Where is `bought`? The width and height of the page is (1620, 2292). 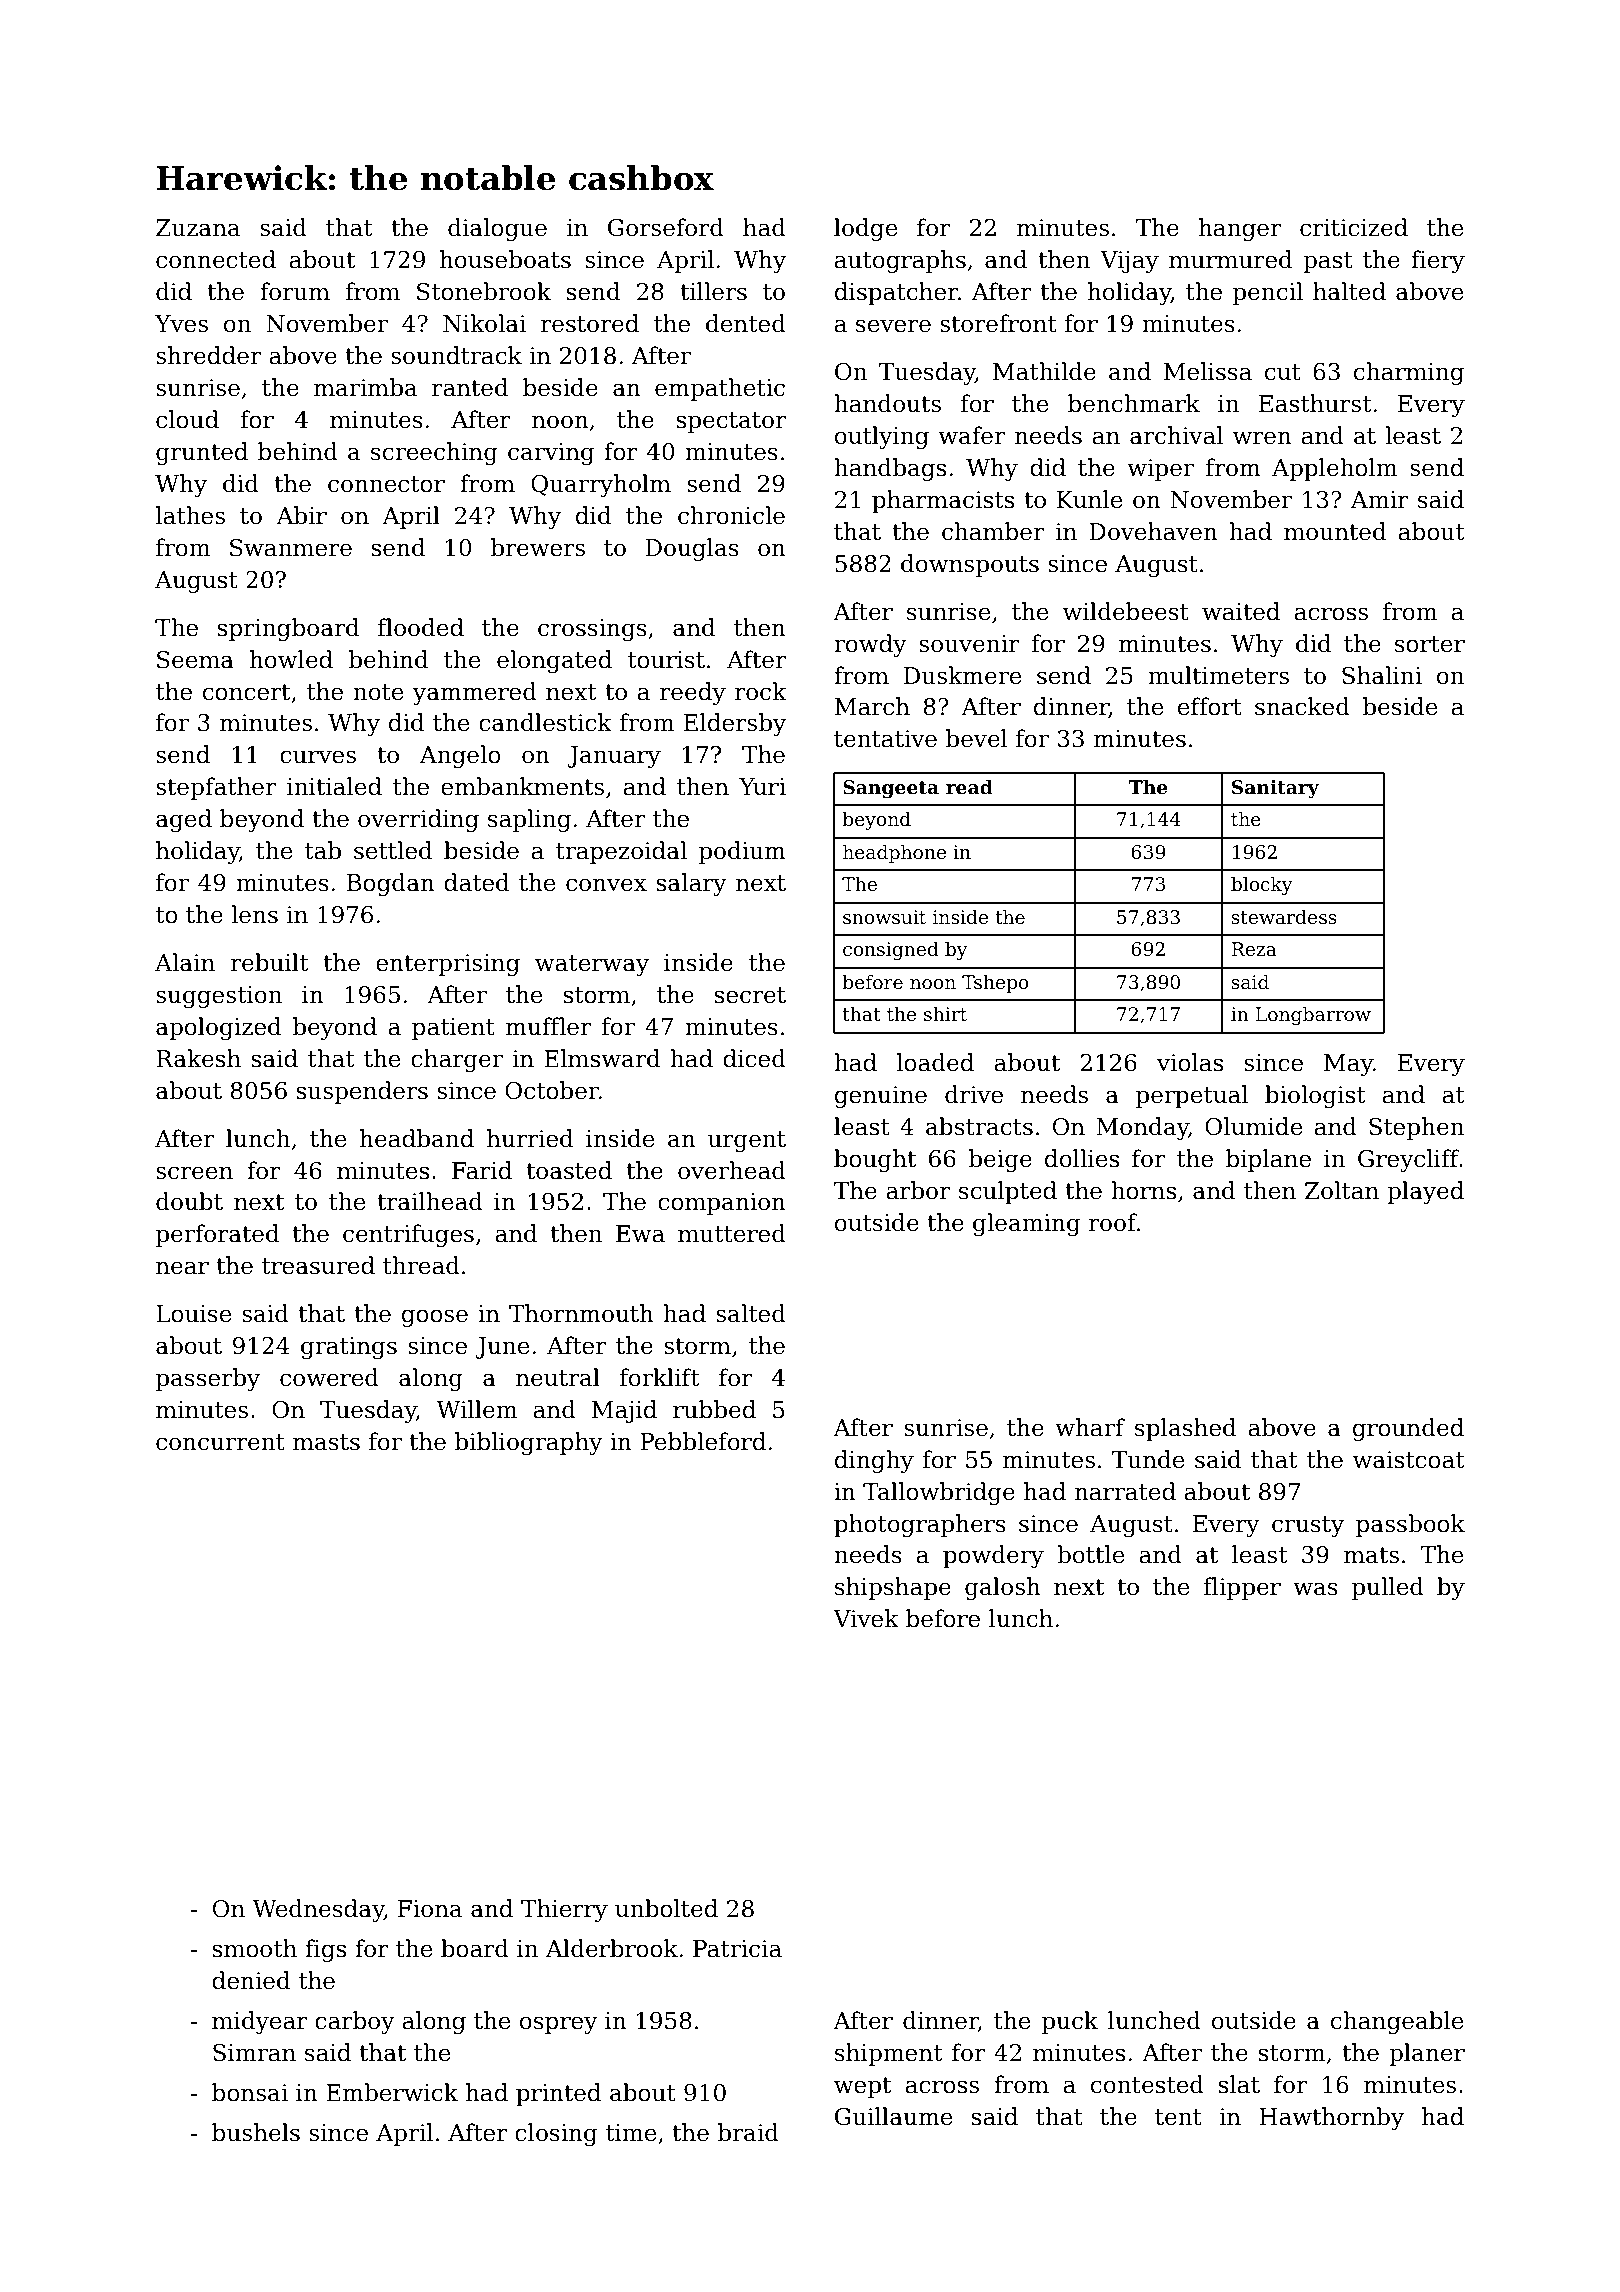 bought is located at coordinates (875, 1160).
